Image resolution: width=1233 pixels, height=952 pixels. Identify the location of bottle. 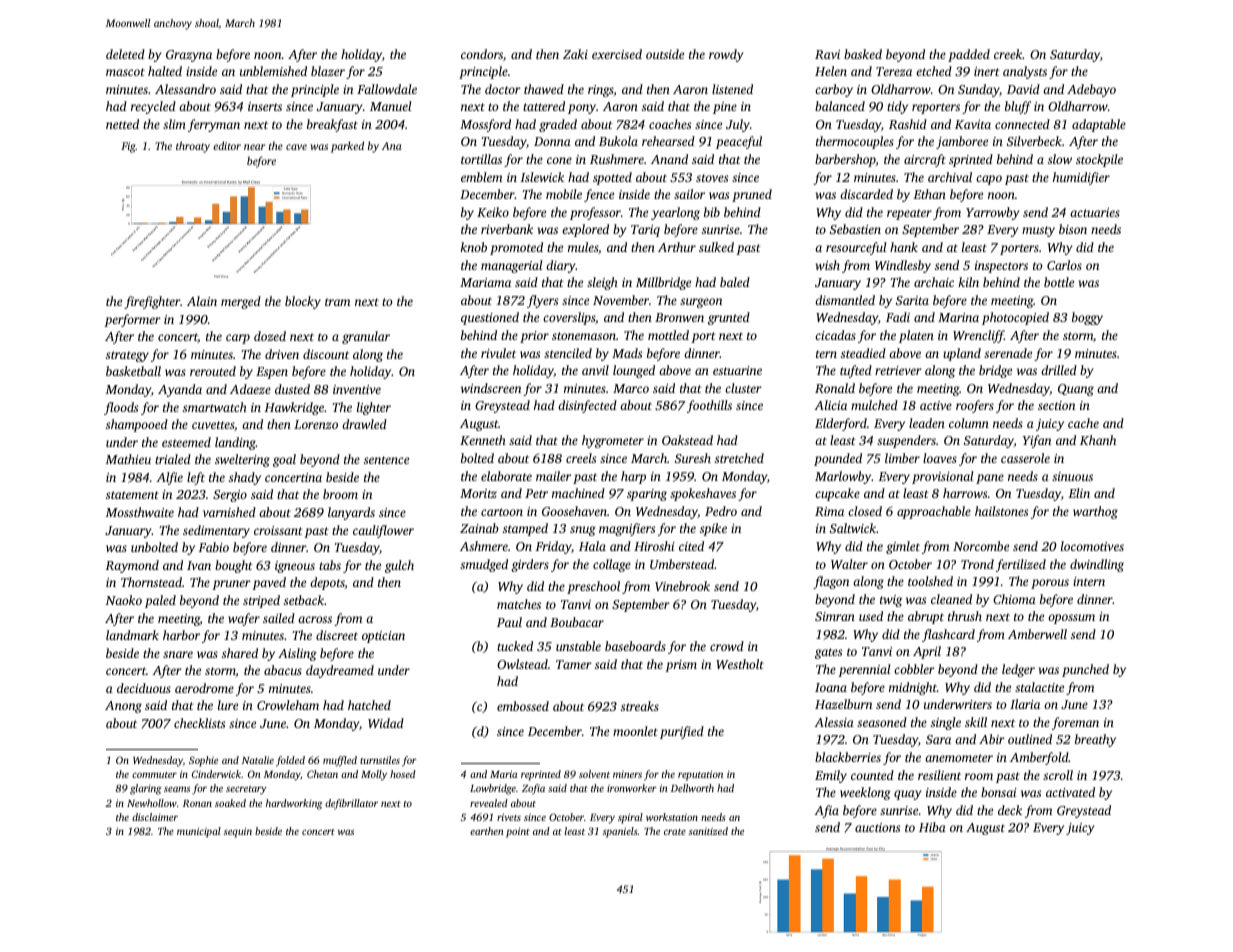
(1059, 282).
